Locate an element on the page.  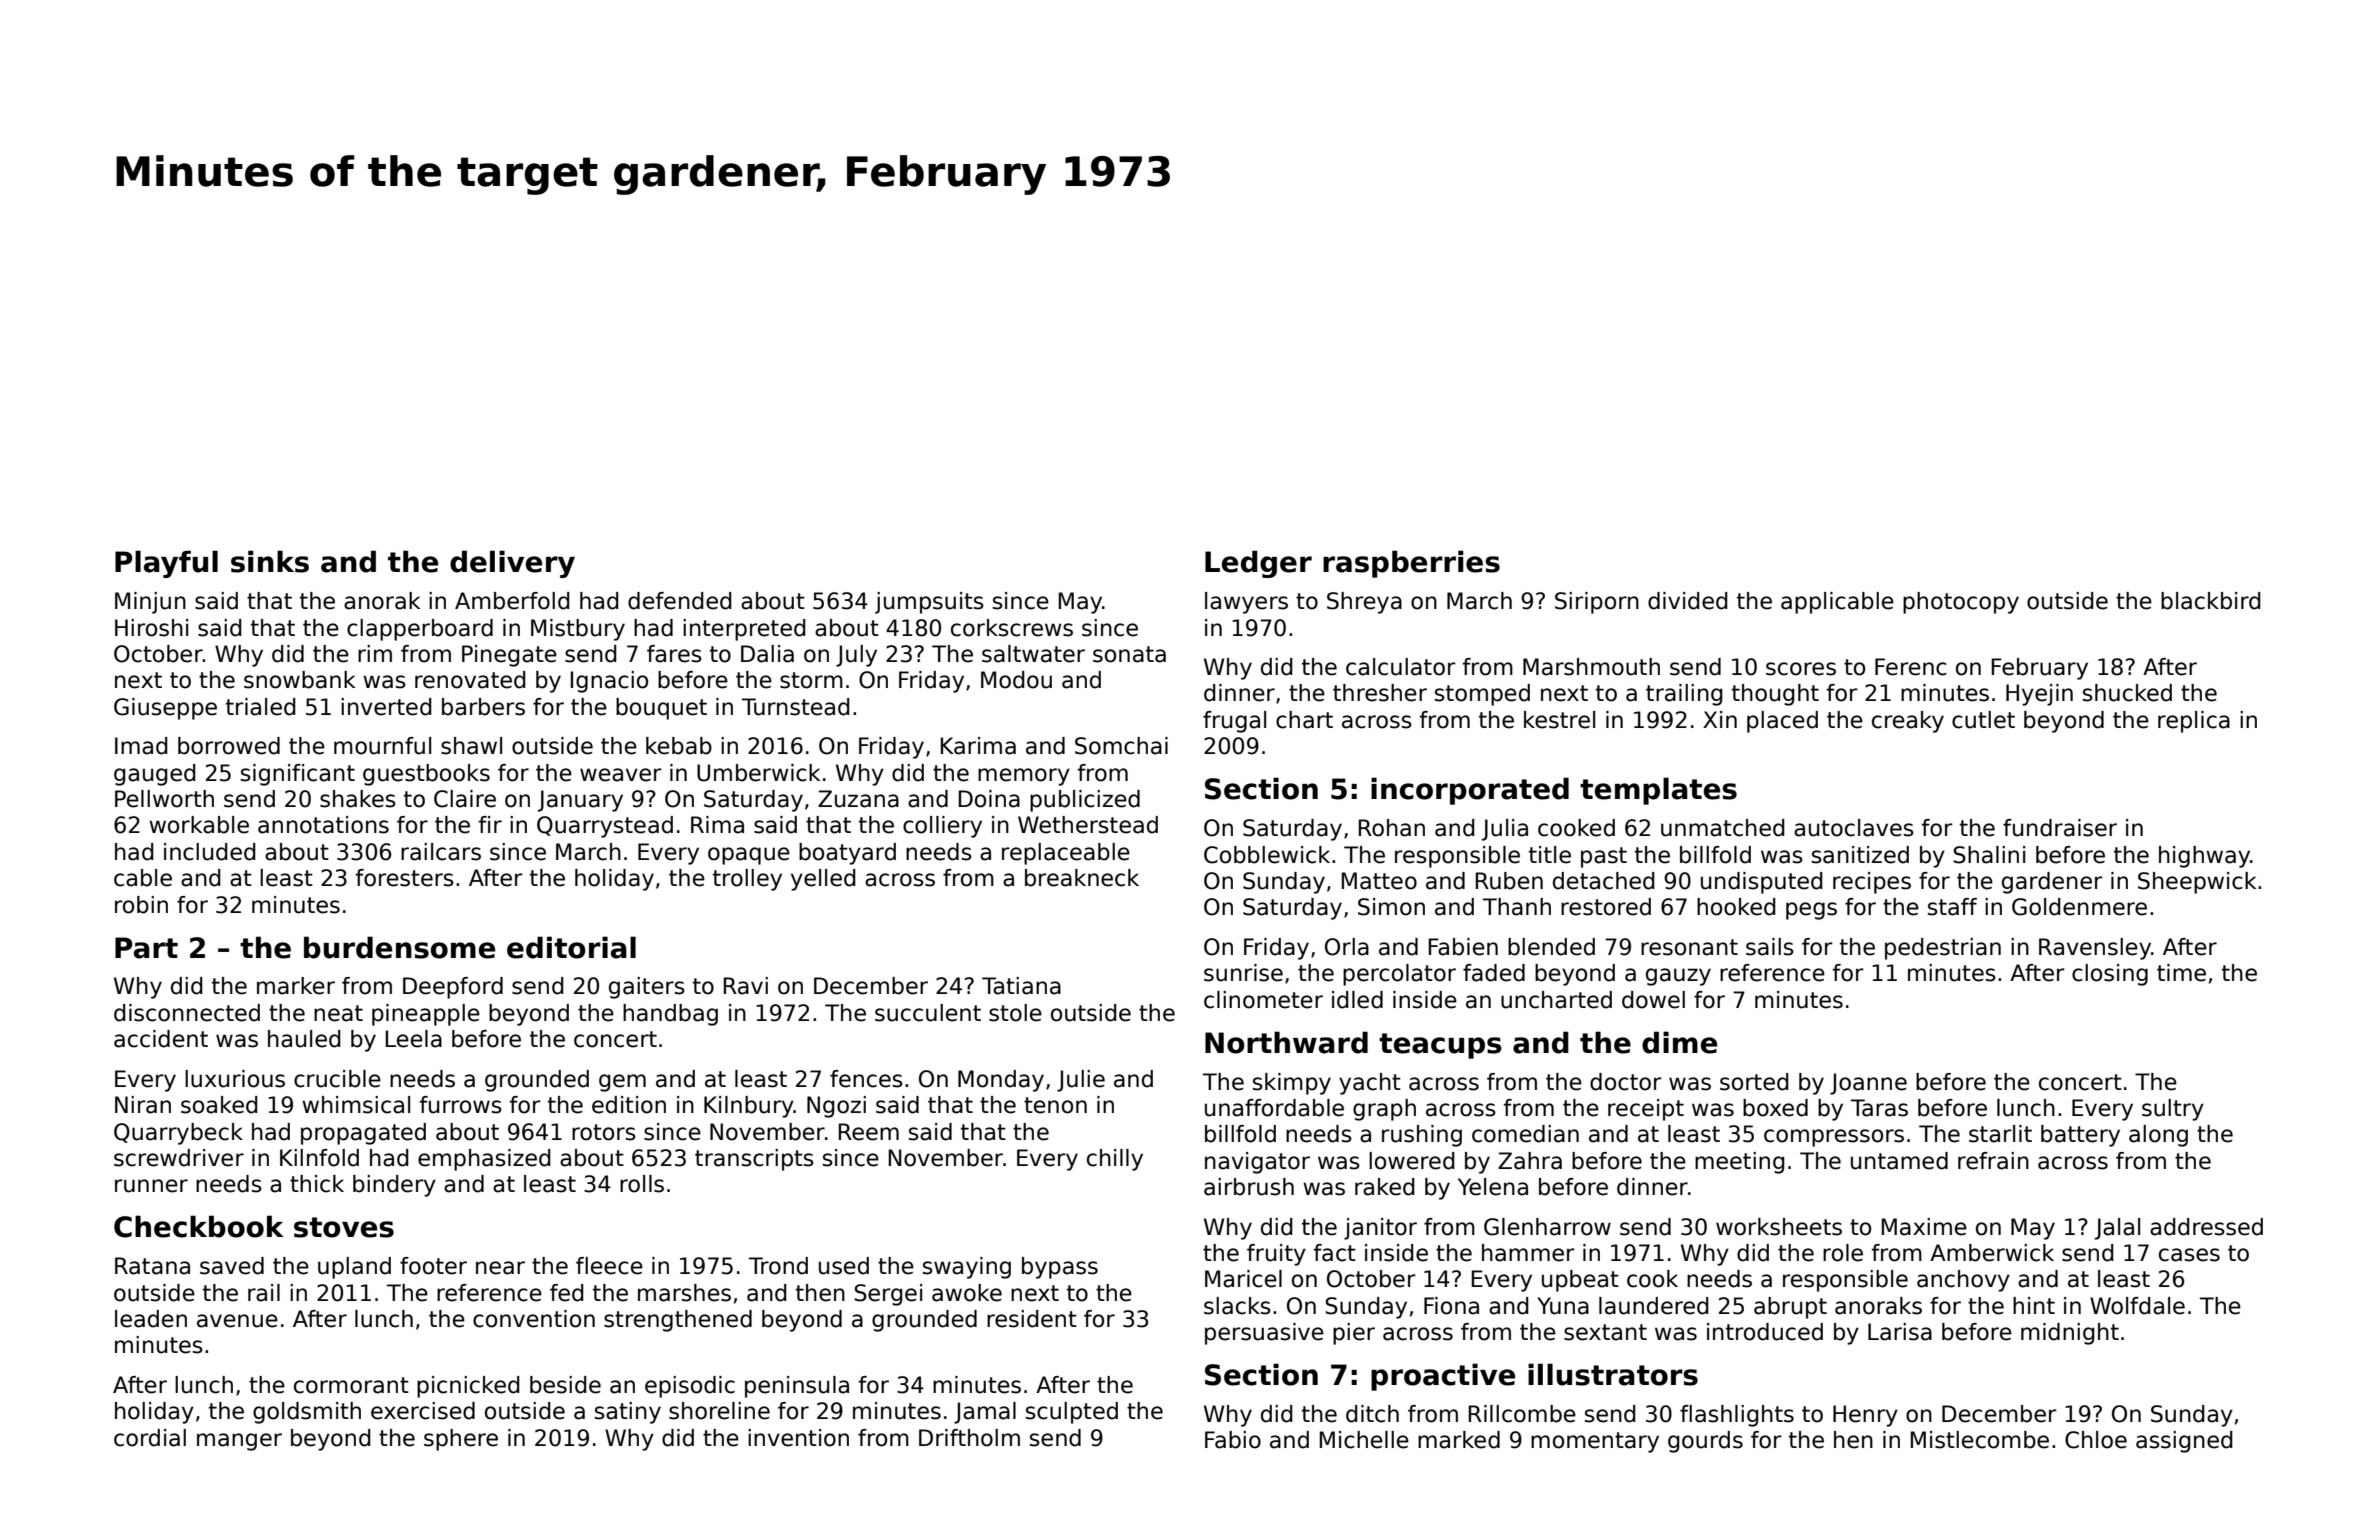
leaden is located at coordinates (151, 1319).
